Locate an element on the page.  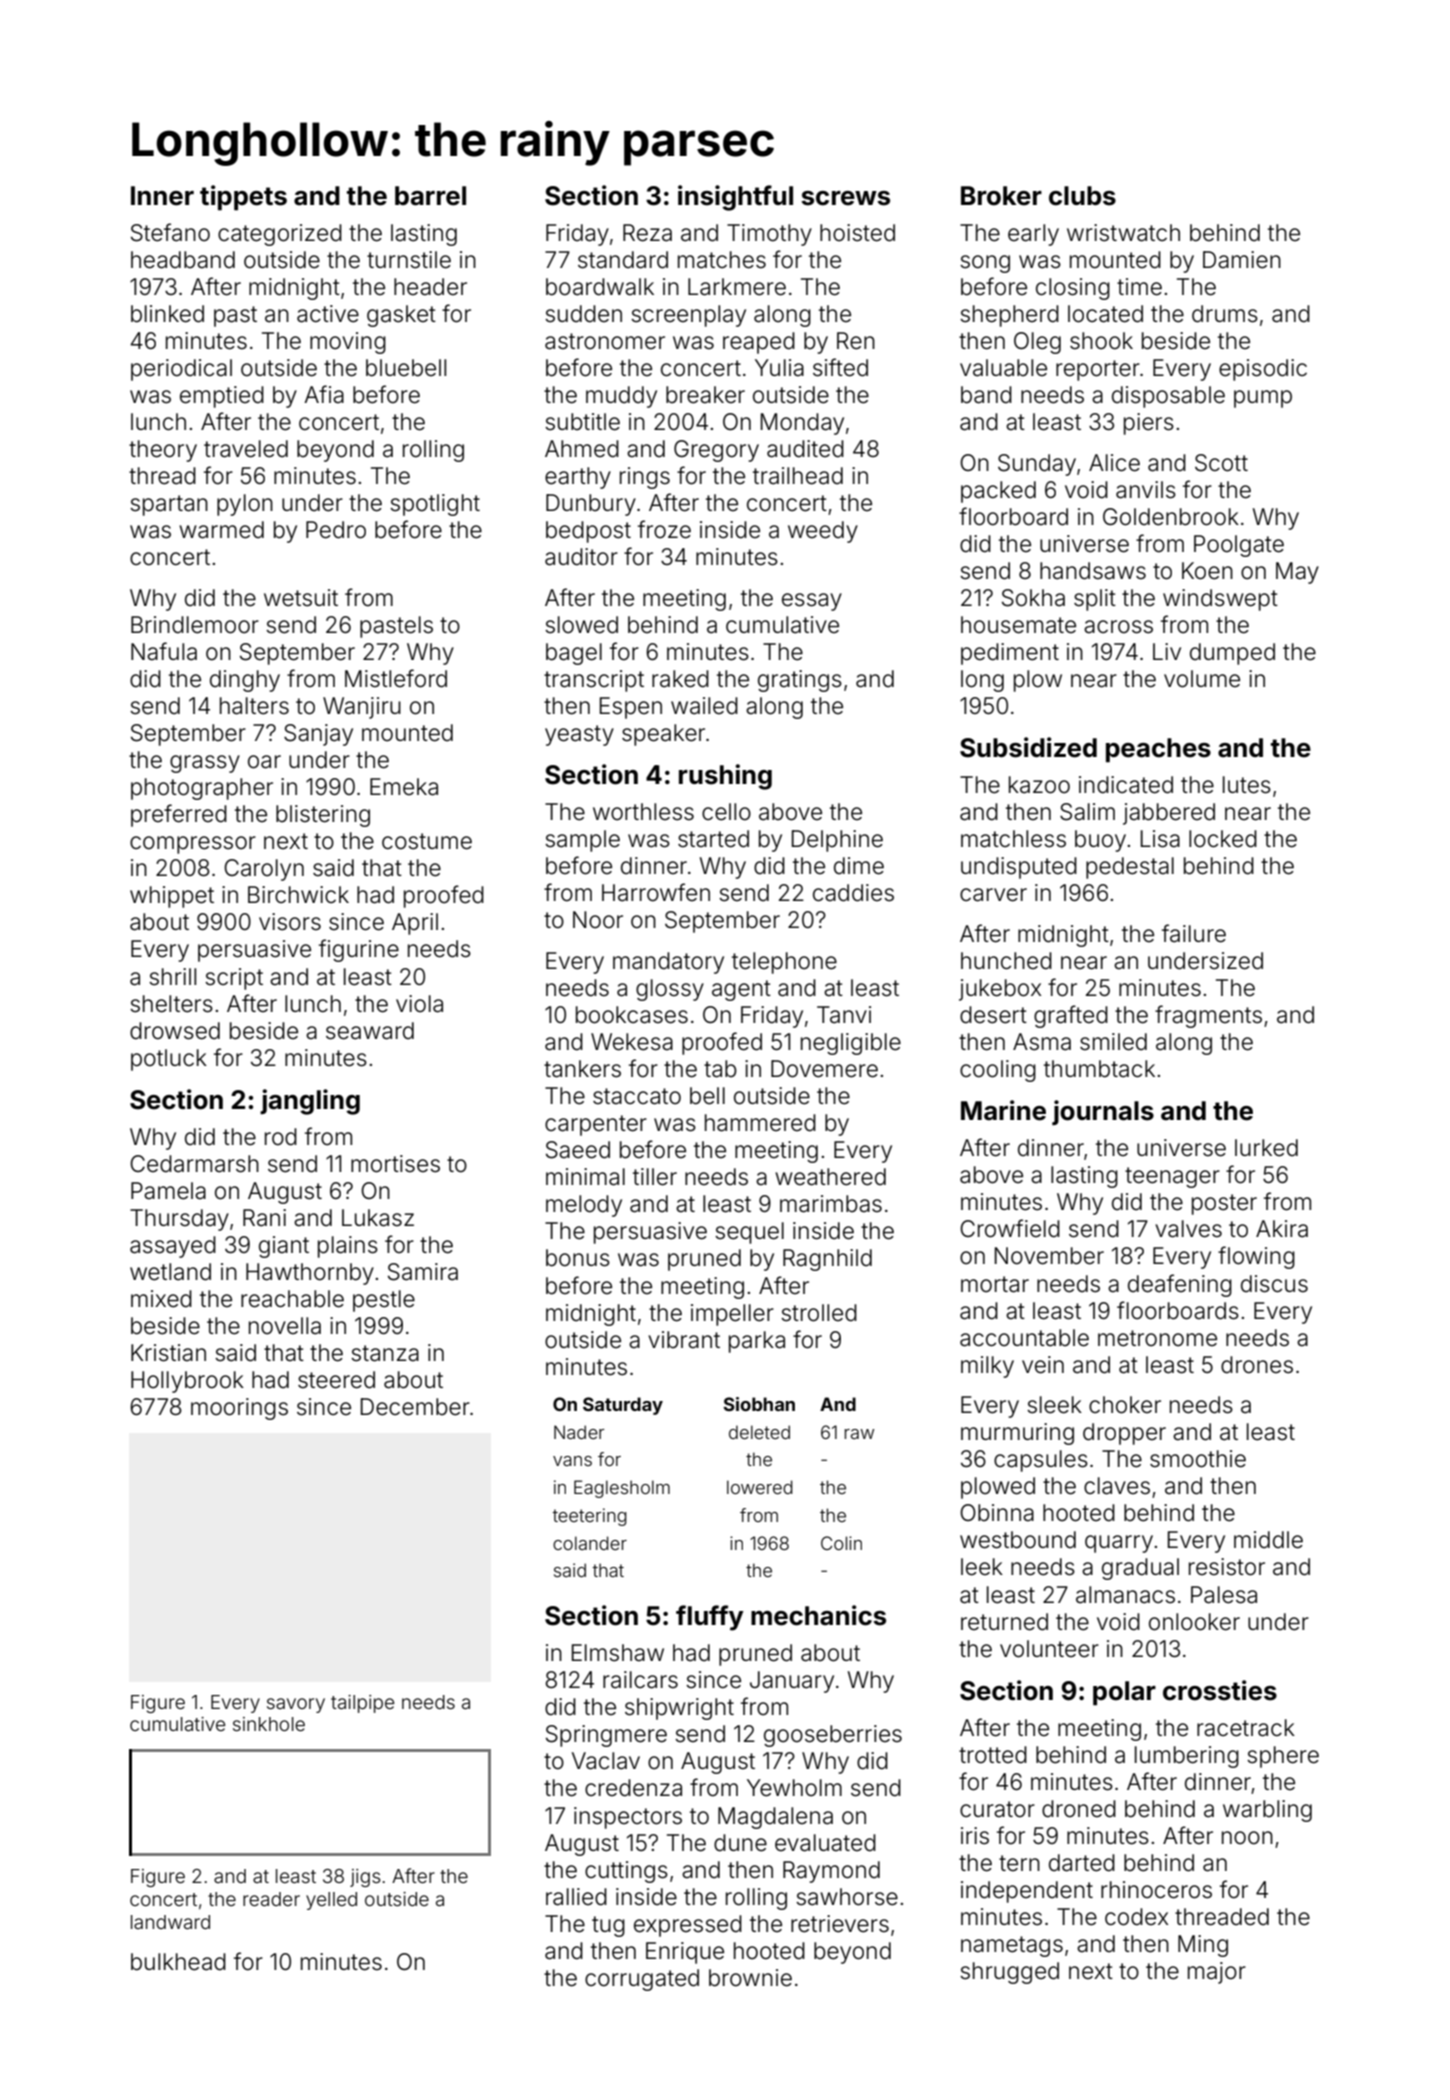
Hollybrook is located at coordinates (187, 1382).
